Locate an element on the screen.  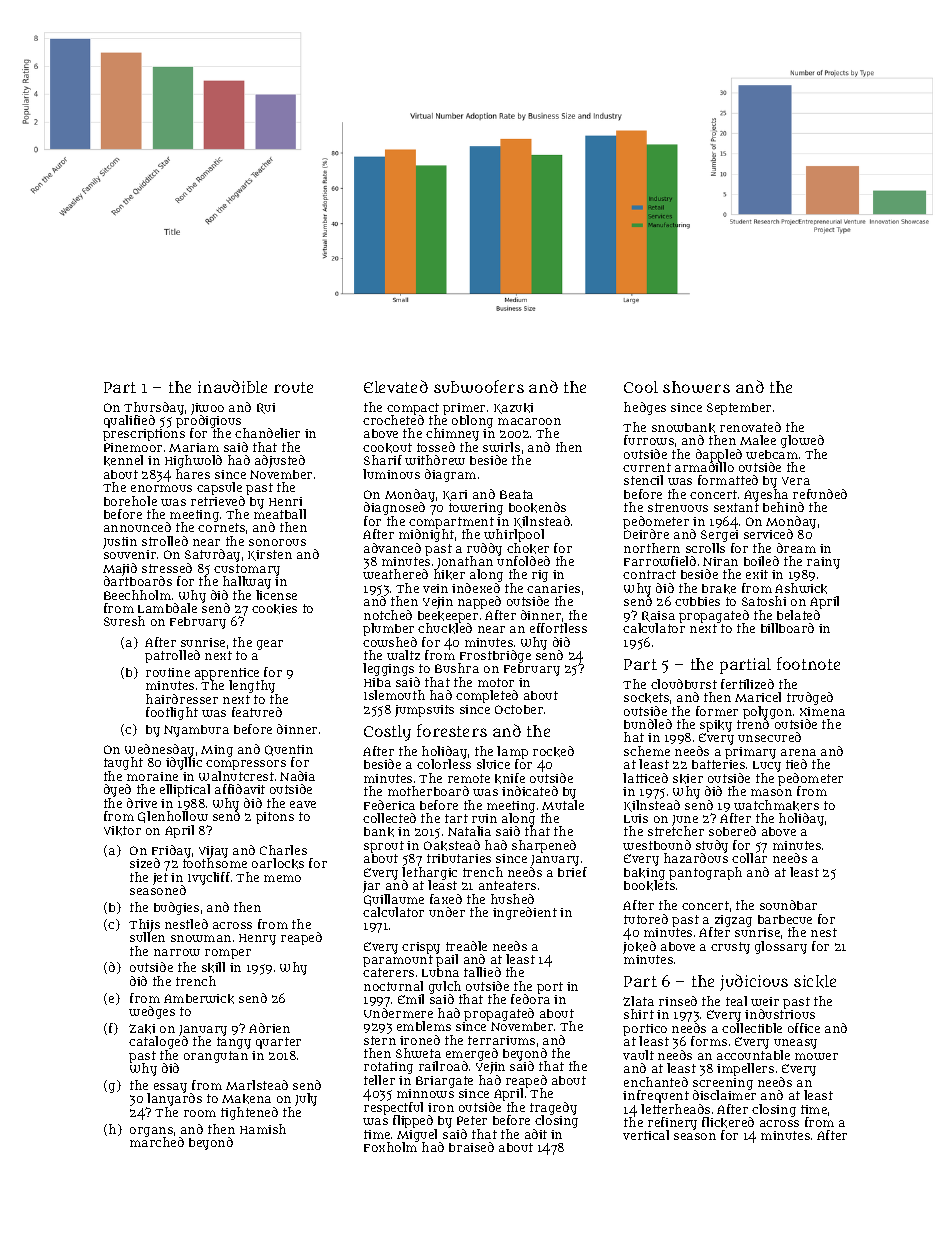
beekeeper is located at coordinates (448, 617).
